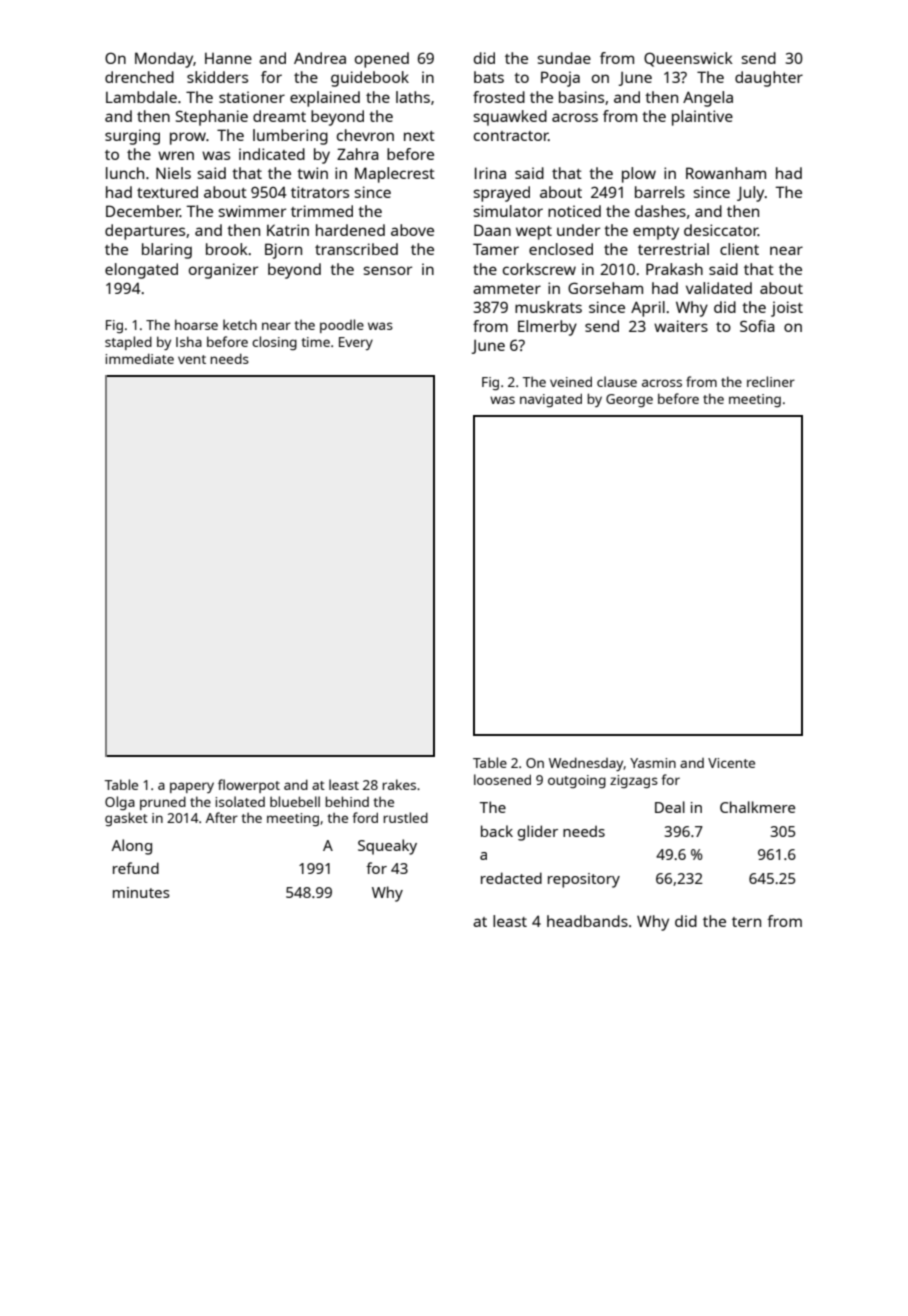 The height and width of the screenshot is (1316, 908). What do you see at coordinates (584, 880) in the screenshot?
I see `repository` at bounding box center [584, 880].
